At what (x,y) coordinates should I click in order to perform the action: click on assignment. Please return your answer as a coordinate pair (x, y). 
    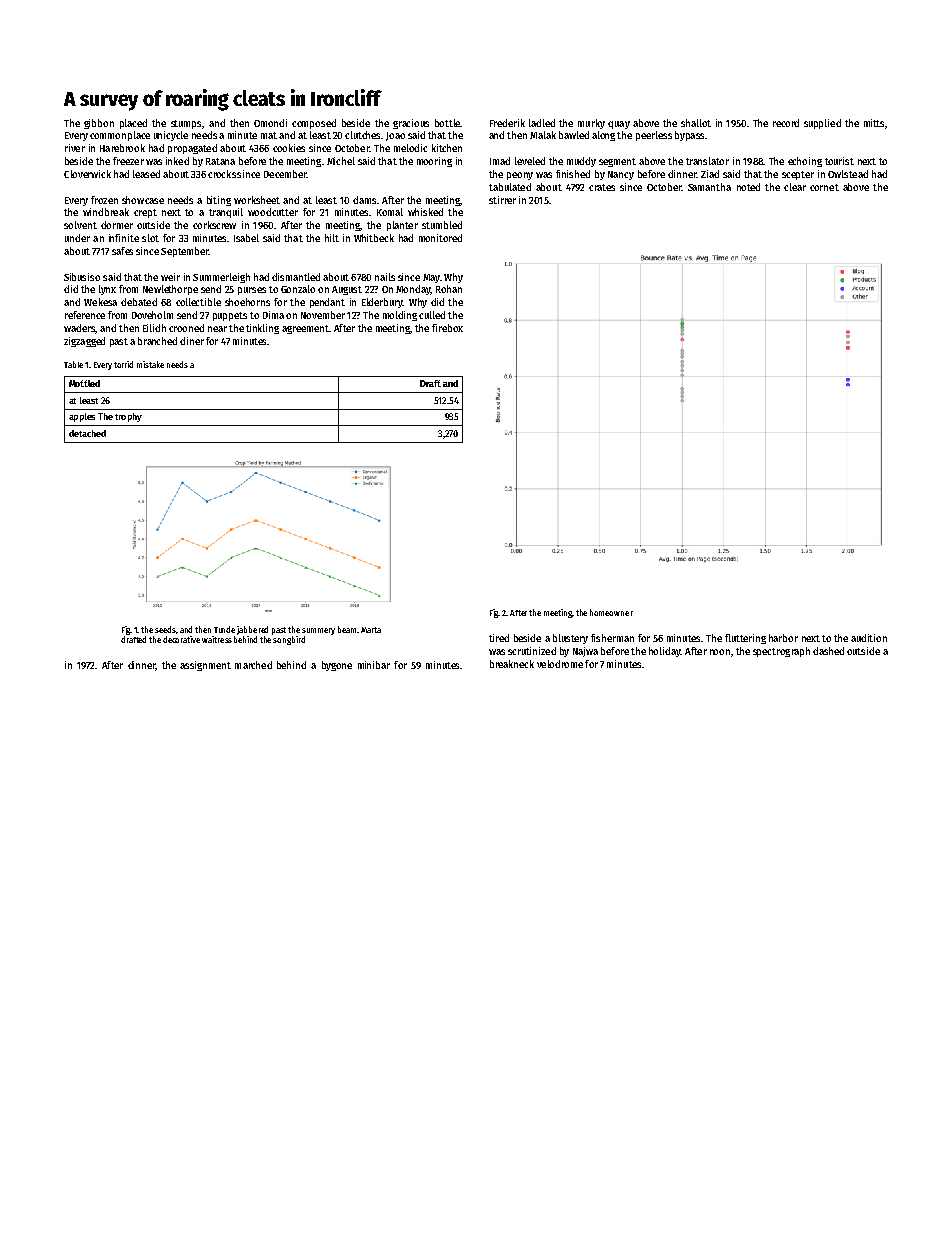
    Looking at the image, I should click on (205, 666).
